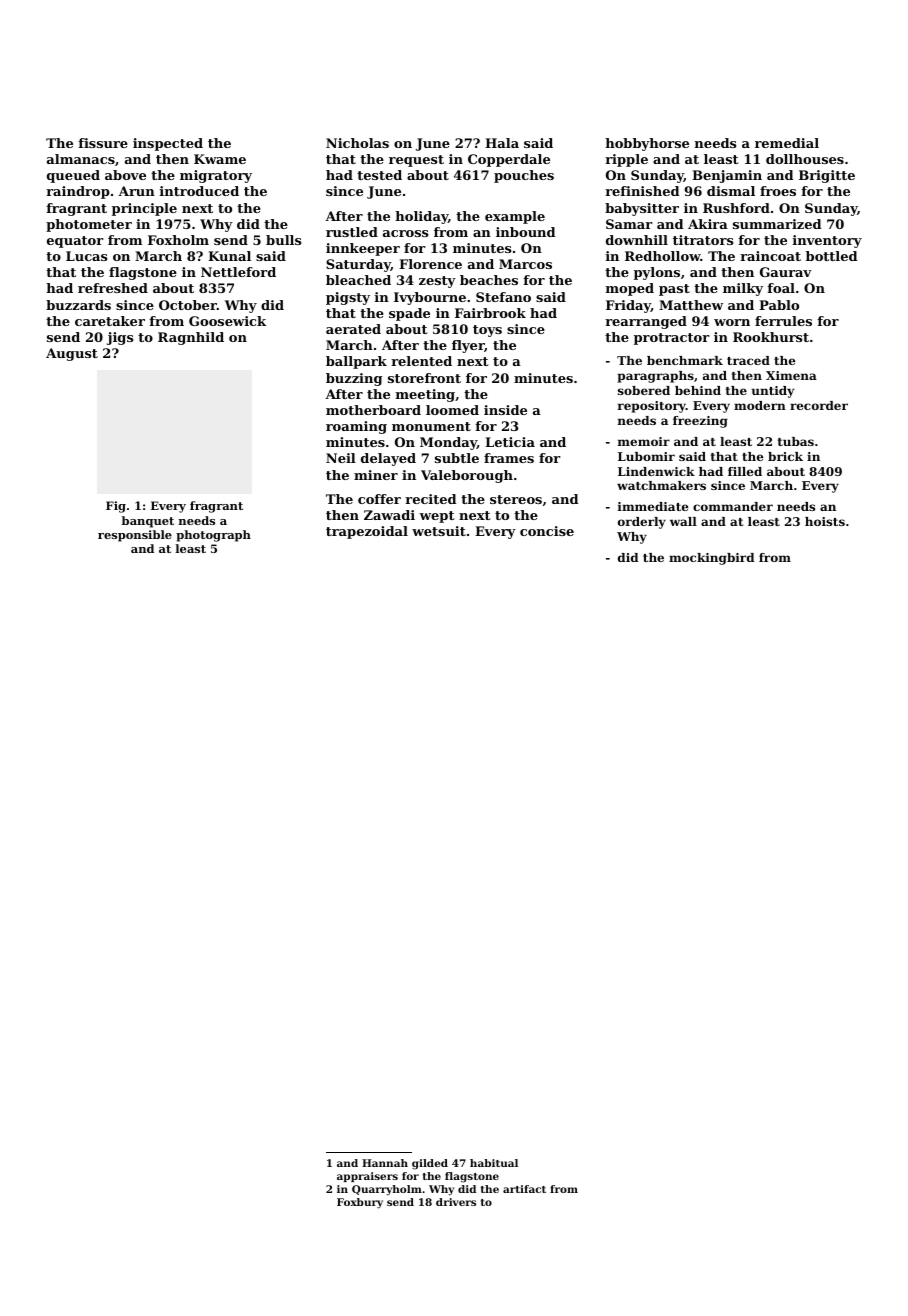  I want to click on habitual, so click(494, 1163).
